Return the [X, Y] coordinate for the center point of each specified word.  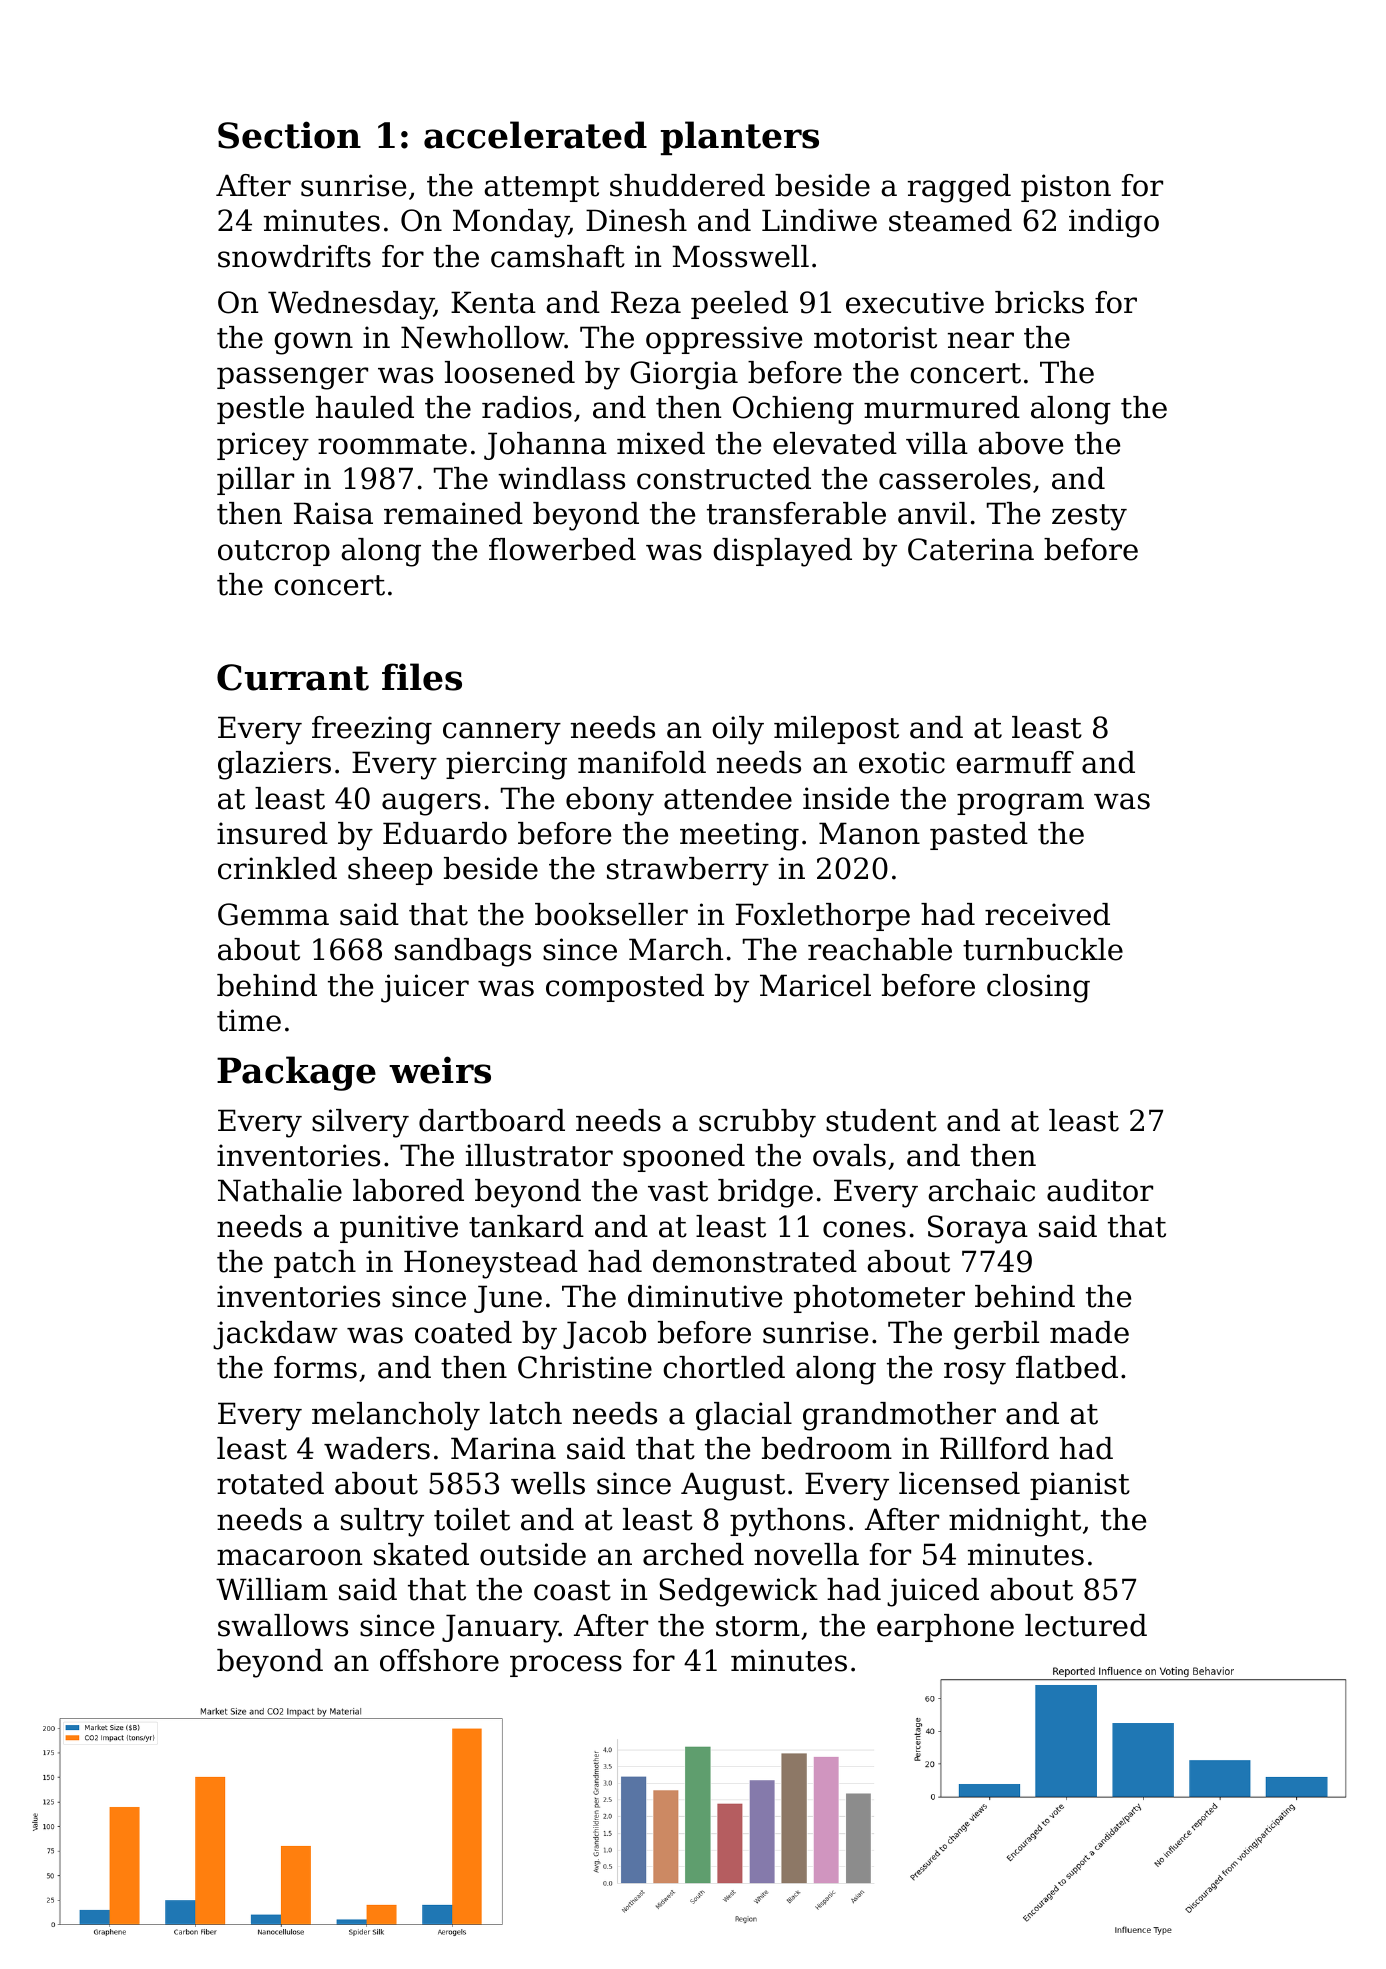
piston [1066, 188]
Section [289, 135]
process [566, 1666]
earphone [945, 1628]
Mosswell [740, 256]
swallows [283, 1625]
